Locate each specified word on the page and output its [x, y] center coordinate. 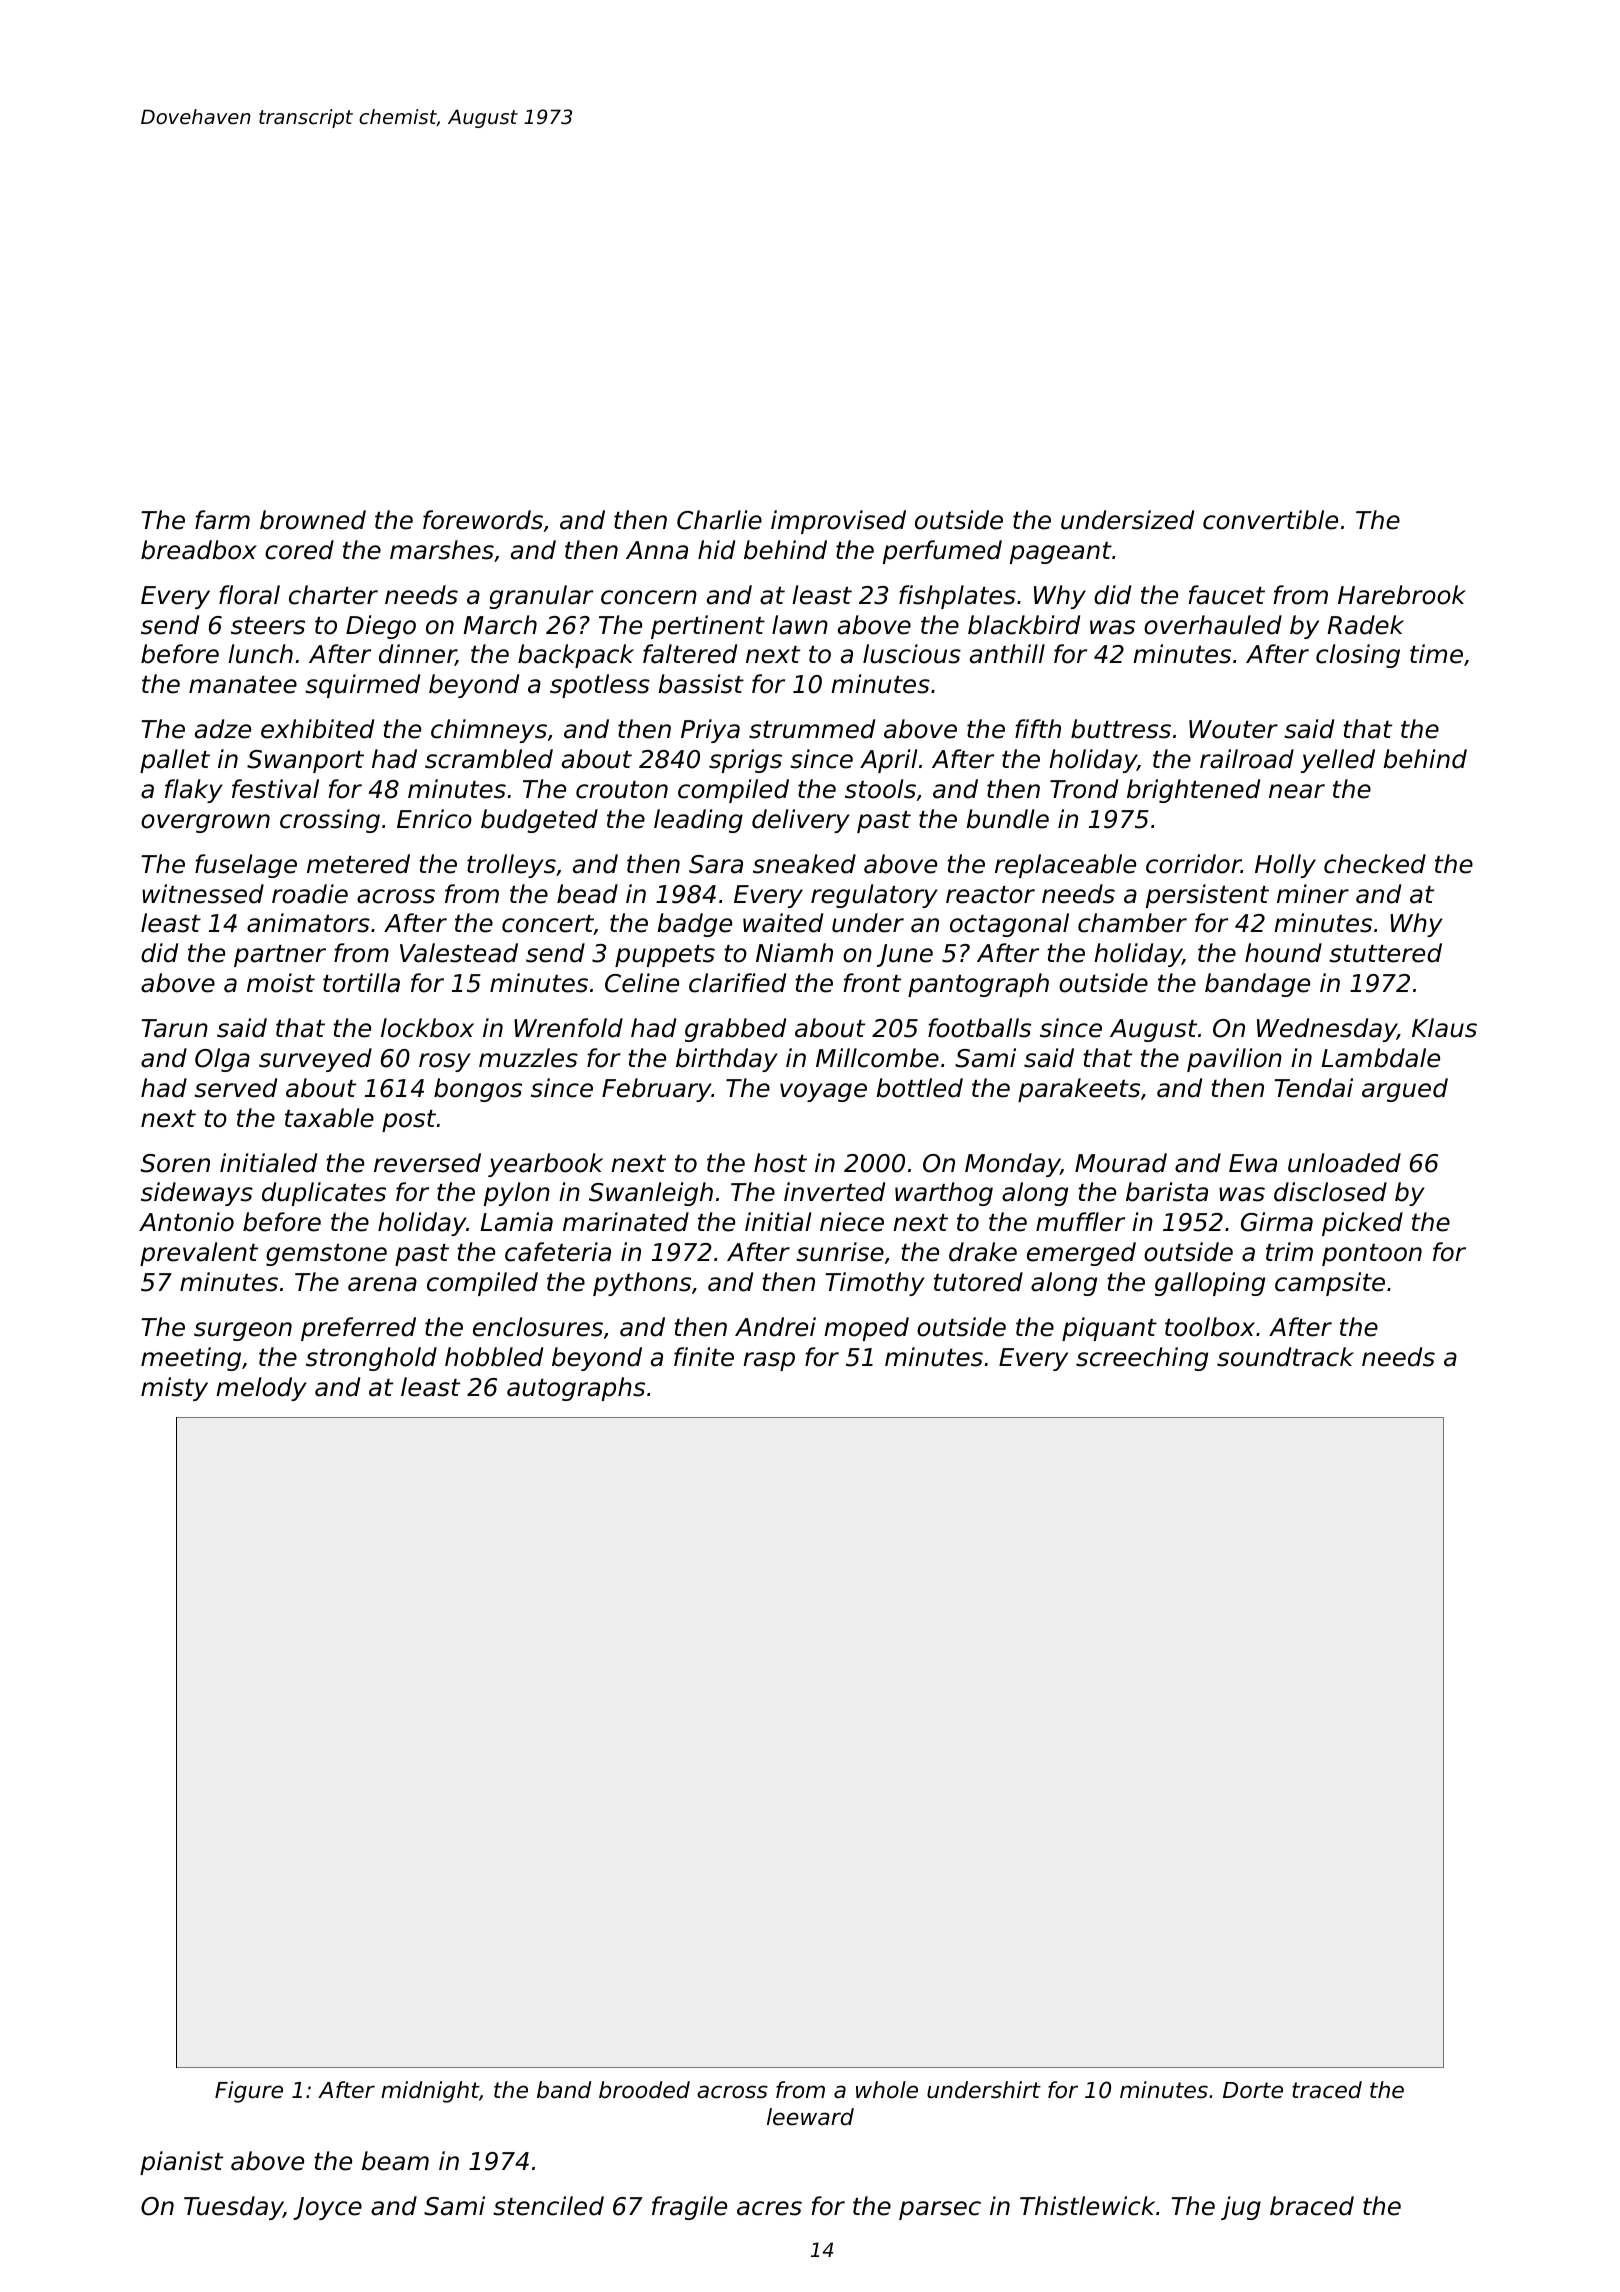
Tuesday [233, 2208]
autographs [576, 1389]
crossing [330, 821]
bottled [919, 1088]
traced [1327, 2090]
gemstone [326, 1255]
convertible [1270, 520]
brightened [1193, 791]
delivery [801, 821]
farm [222, 520]
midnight [430, 2092]
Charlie [719, 520]
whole [887, 2090]
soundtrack [1285, 1357]
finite [704, 1357]
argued [1405, 1090]
